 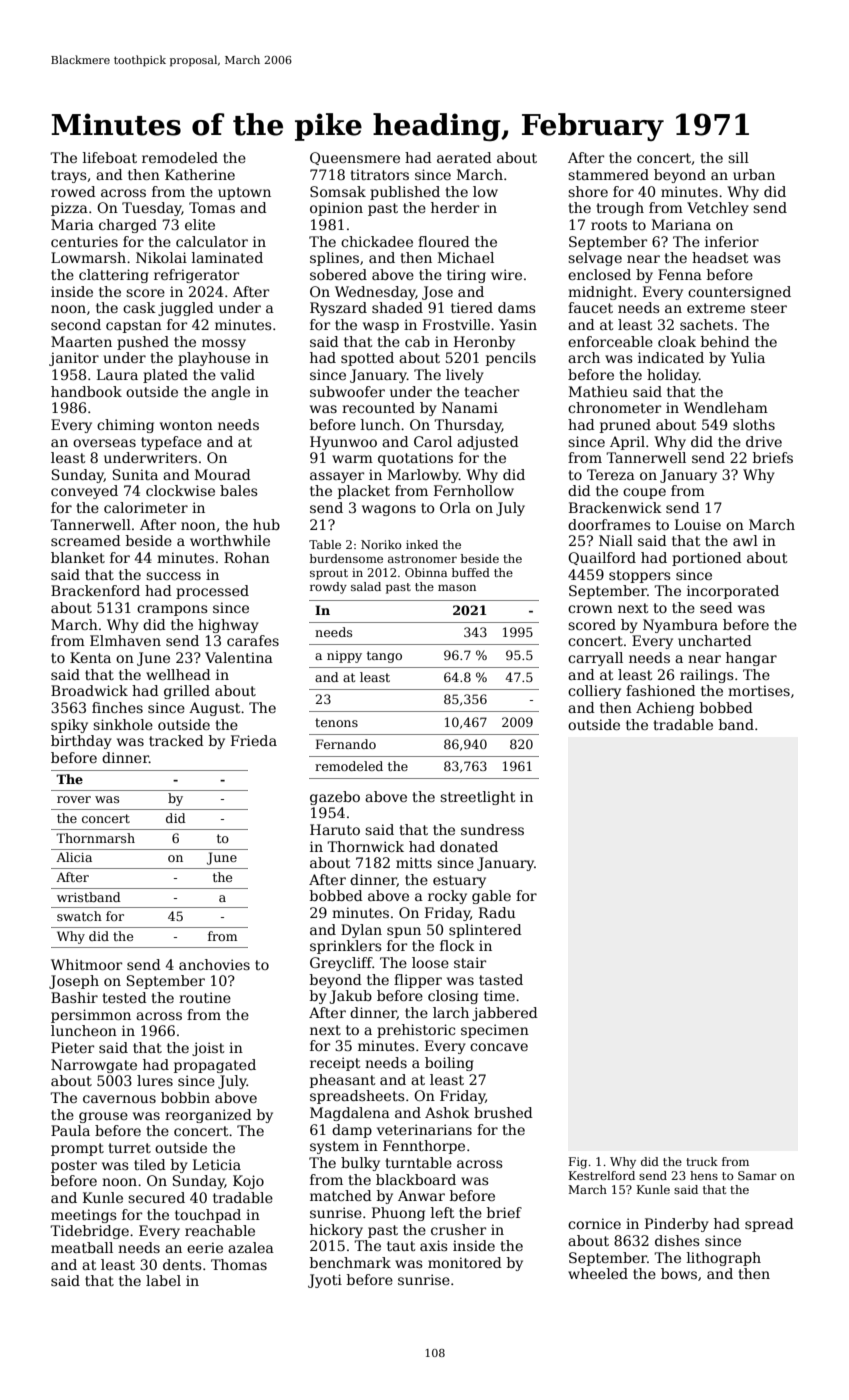 I want to click on truck, so click(x=702, y=1161).
